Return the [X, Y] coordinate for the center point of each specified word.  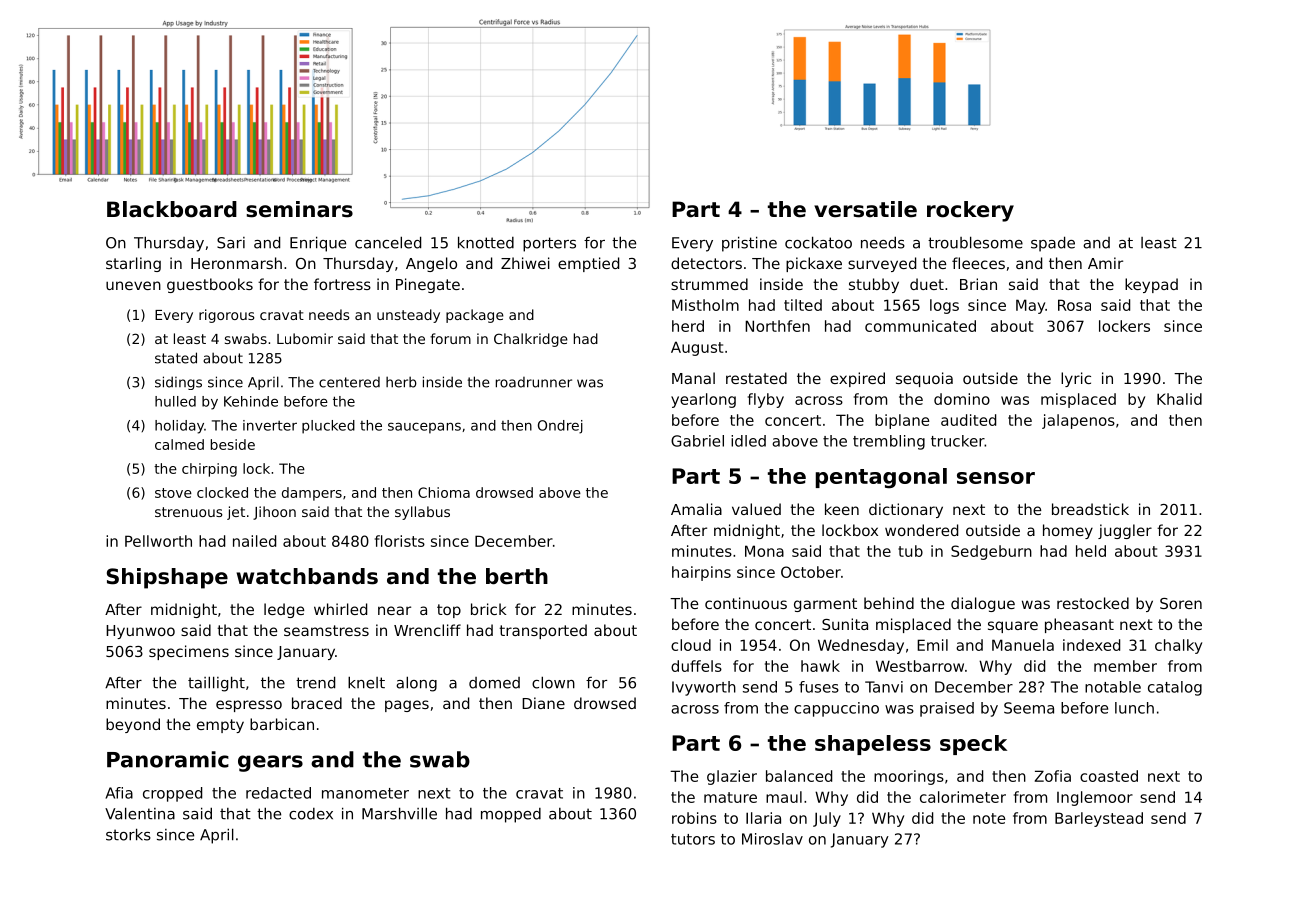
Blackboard [172, 209]
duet [927, 284]
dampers [312, 494]
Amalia [696, 509]
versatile [865, 209]
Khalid [1179, 399]
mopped [511, 815]
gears [270, 763]
